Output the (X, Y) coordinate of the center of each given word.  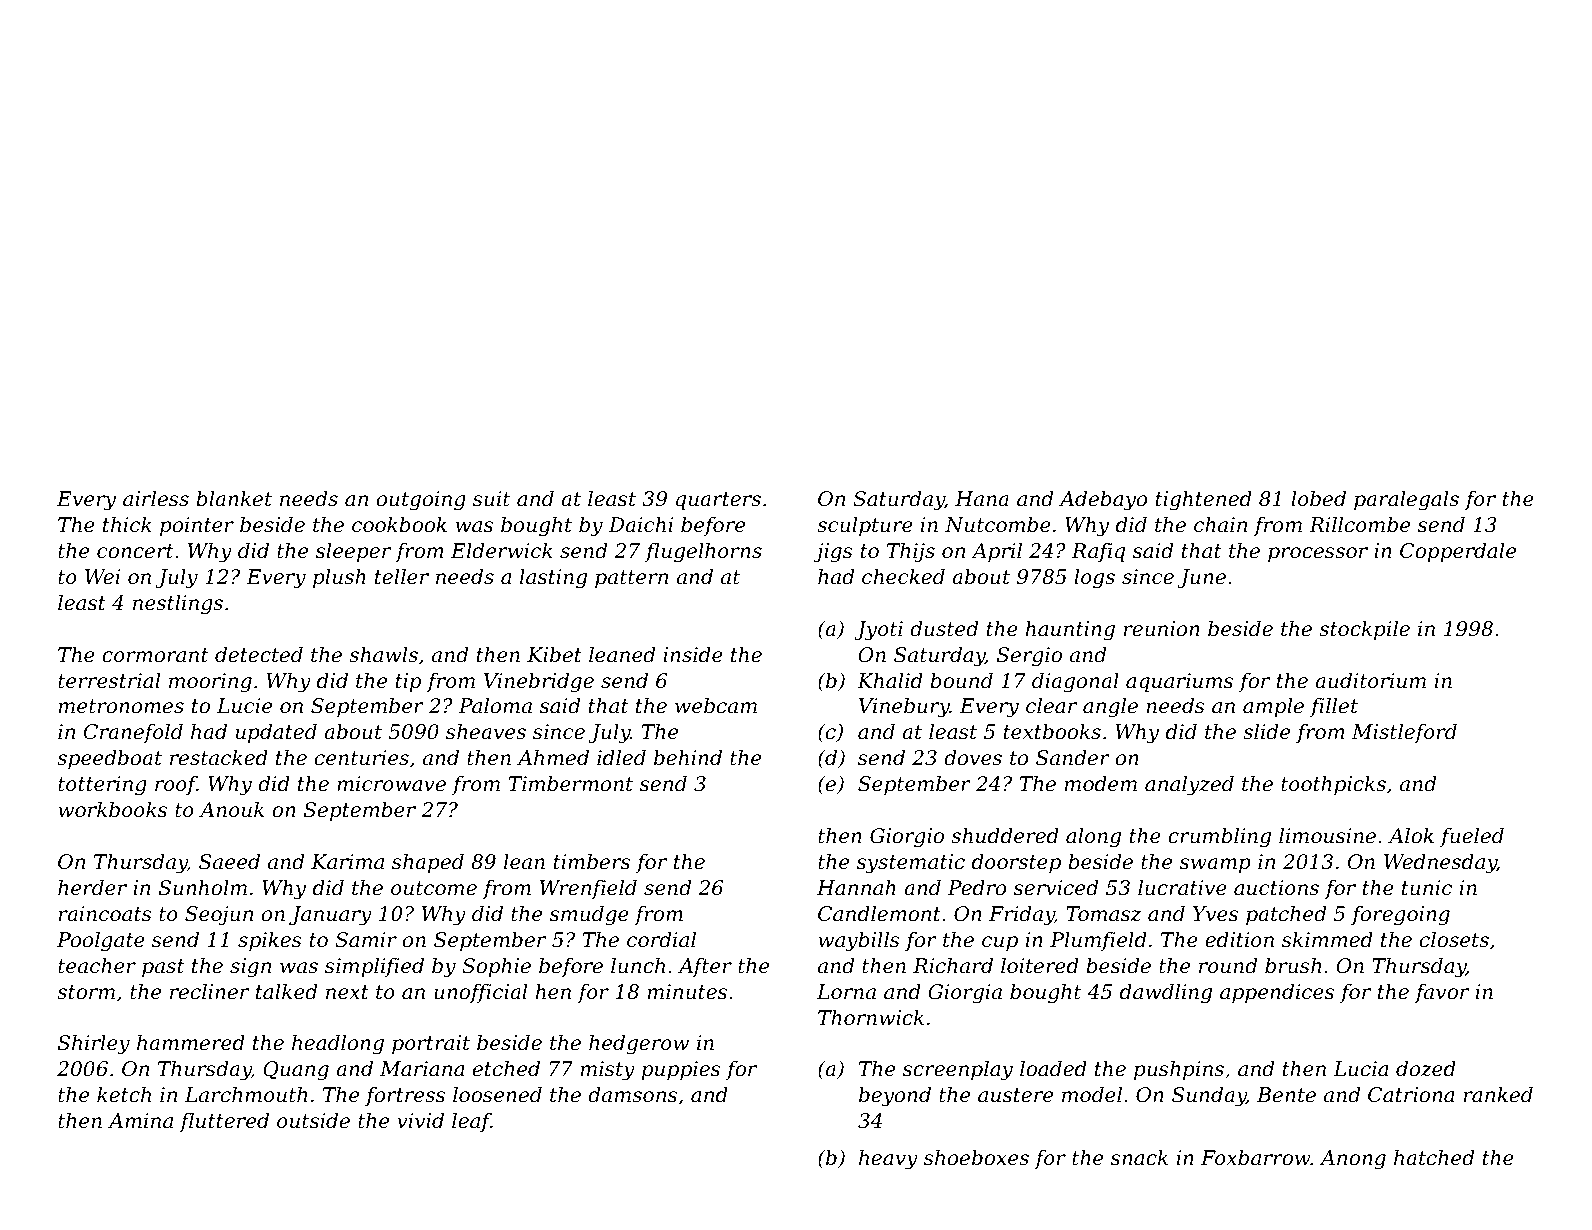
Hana (982, 498)
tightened (1204, 500)
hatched (1434, 1157)
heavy (888, 1159)
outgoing (421, 501)
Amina (140, 1121)
